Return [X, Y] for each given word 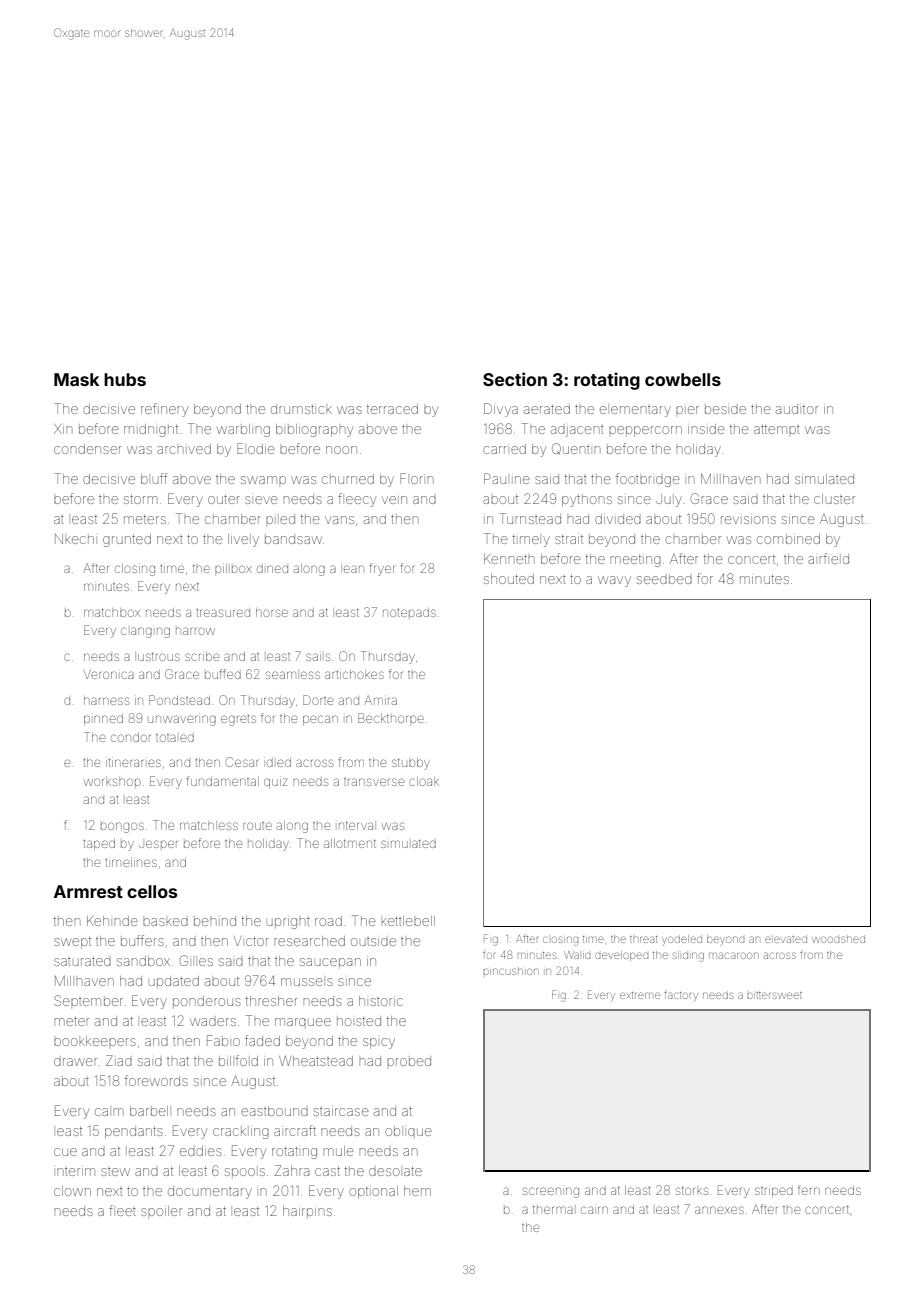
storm [141, 499]
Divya [501, 410]
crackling [241, 1133]
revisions [748, 520]
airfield [828, 558]
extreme [640, 995]
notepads [409, 612]
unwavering [182, 720]
